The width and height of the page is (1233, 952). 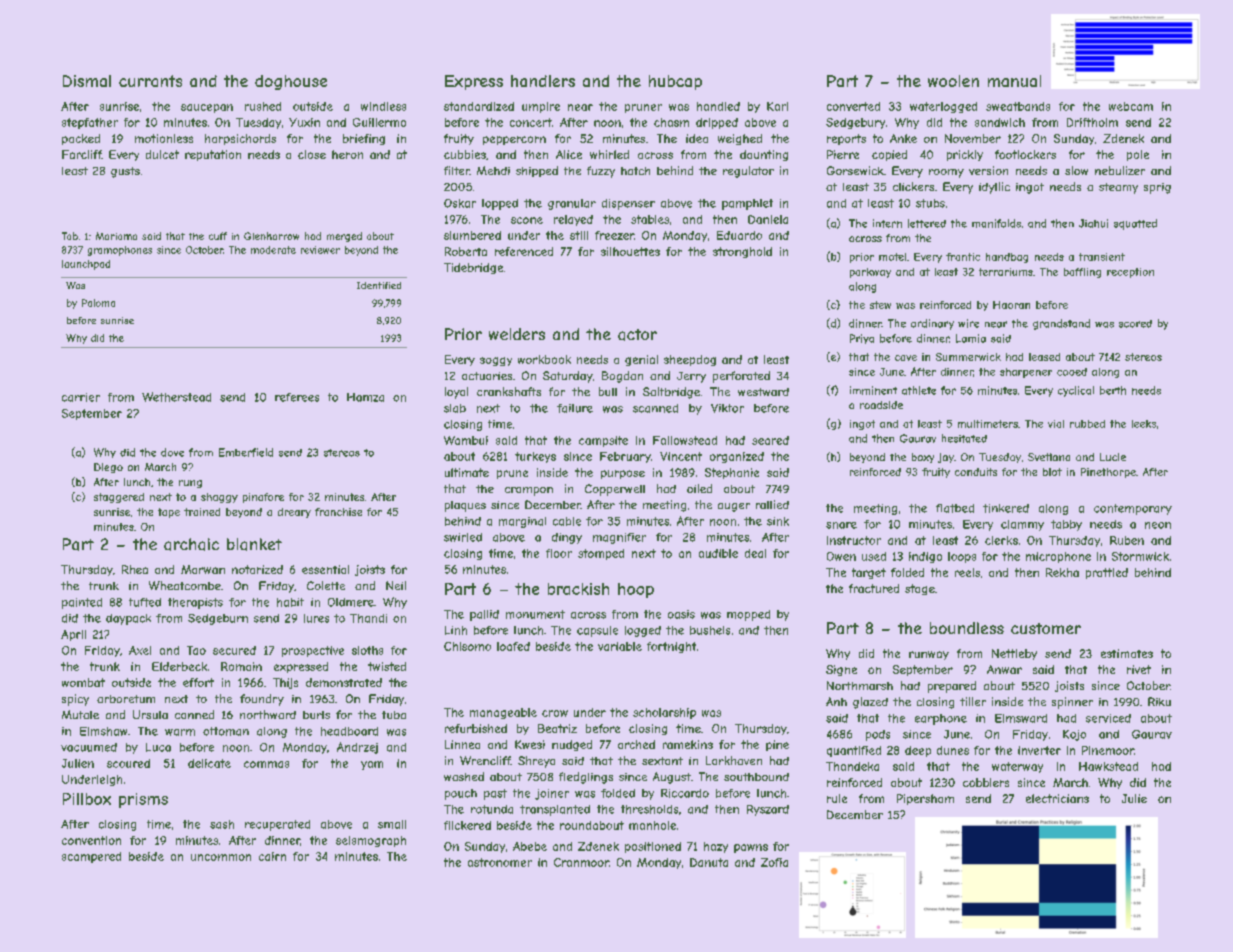 I want to click on conduits, so click(x=976, y=472).
